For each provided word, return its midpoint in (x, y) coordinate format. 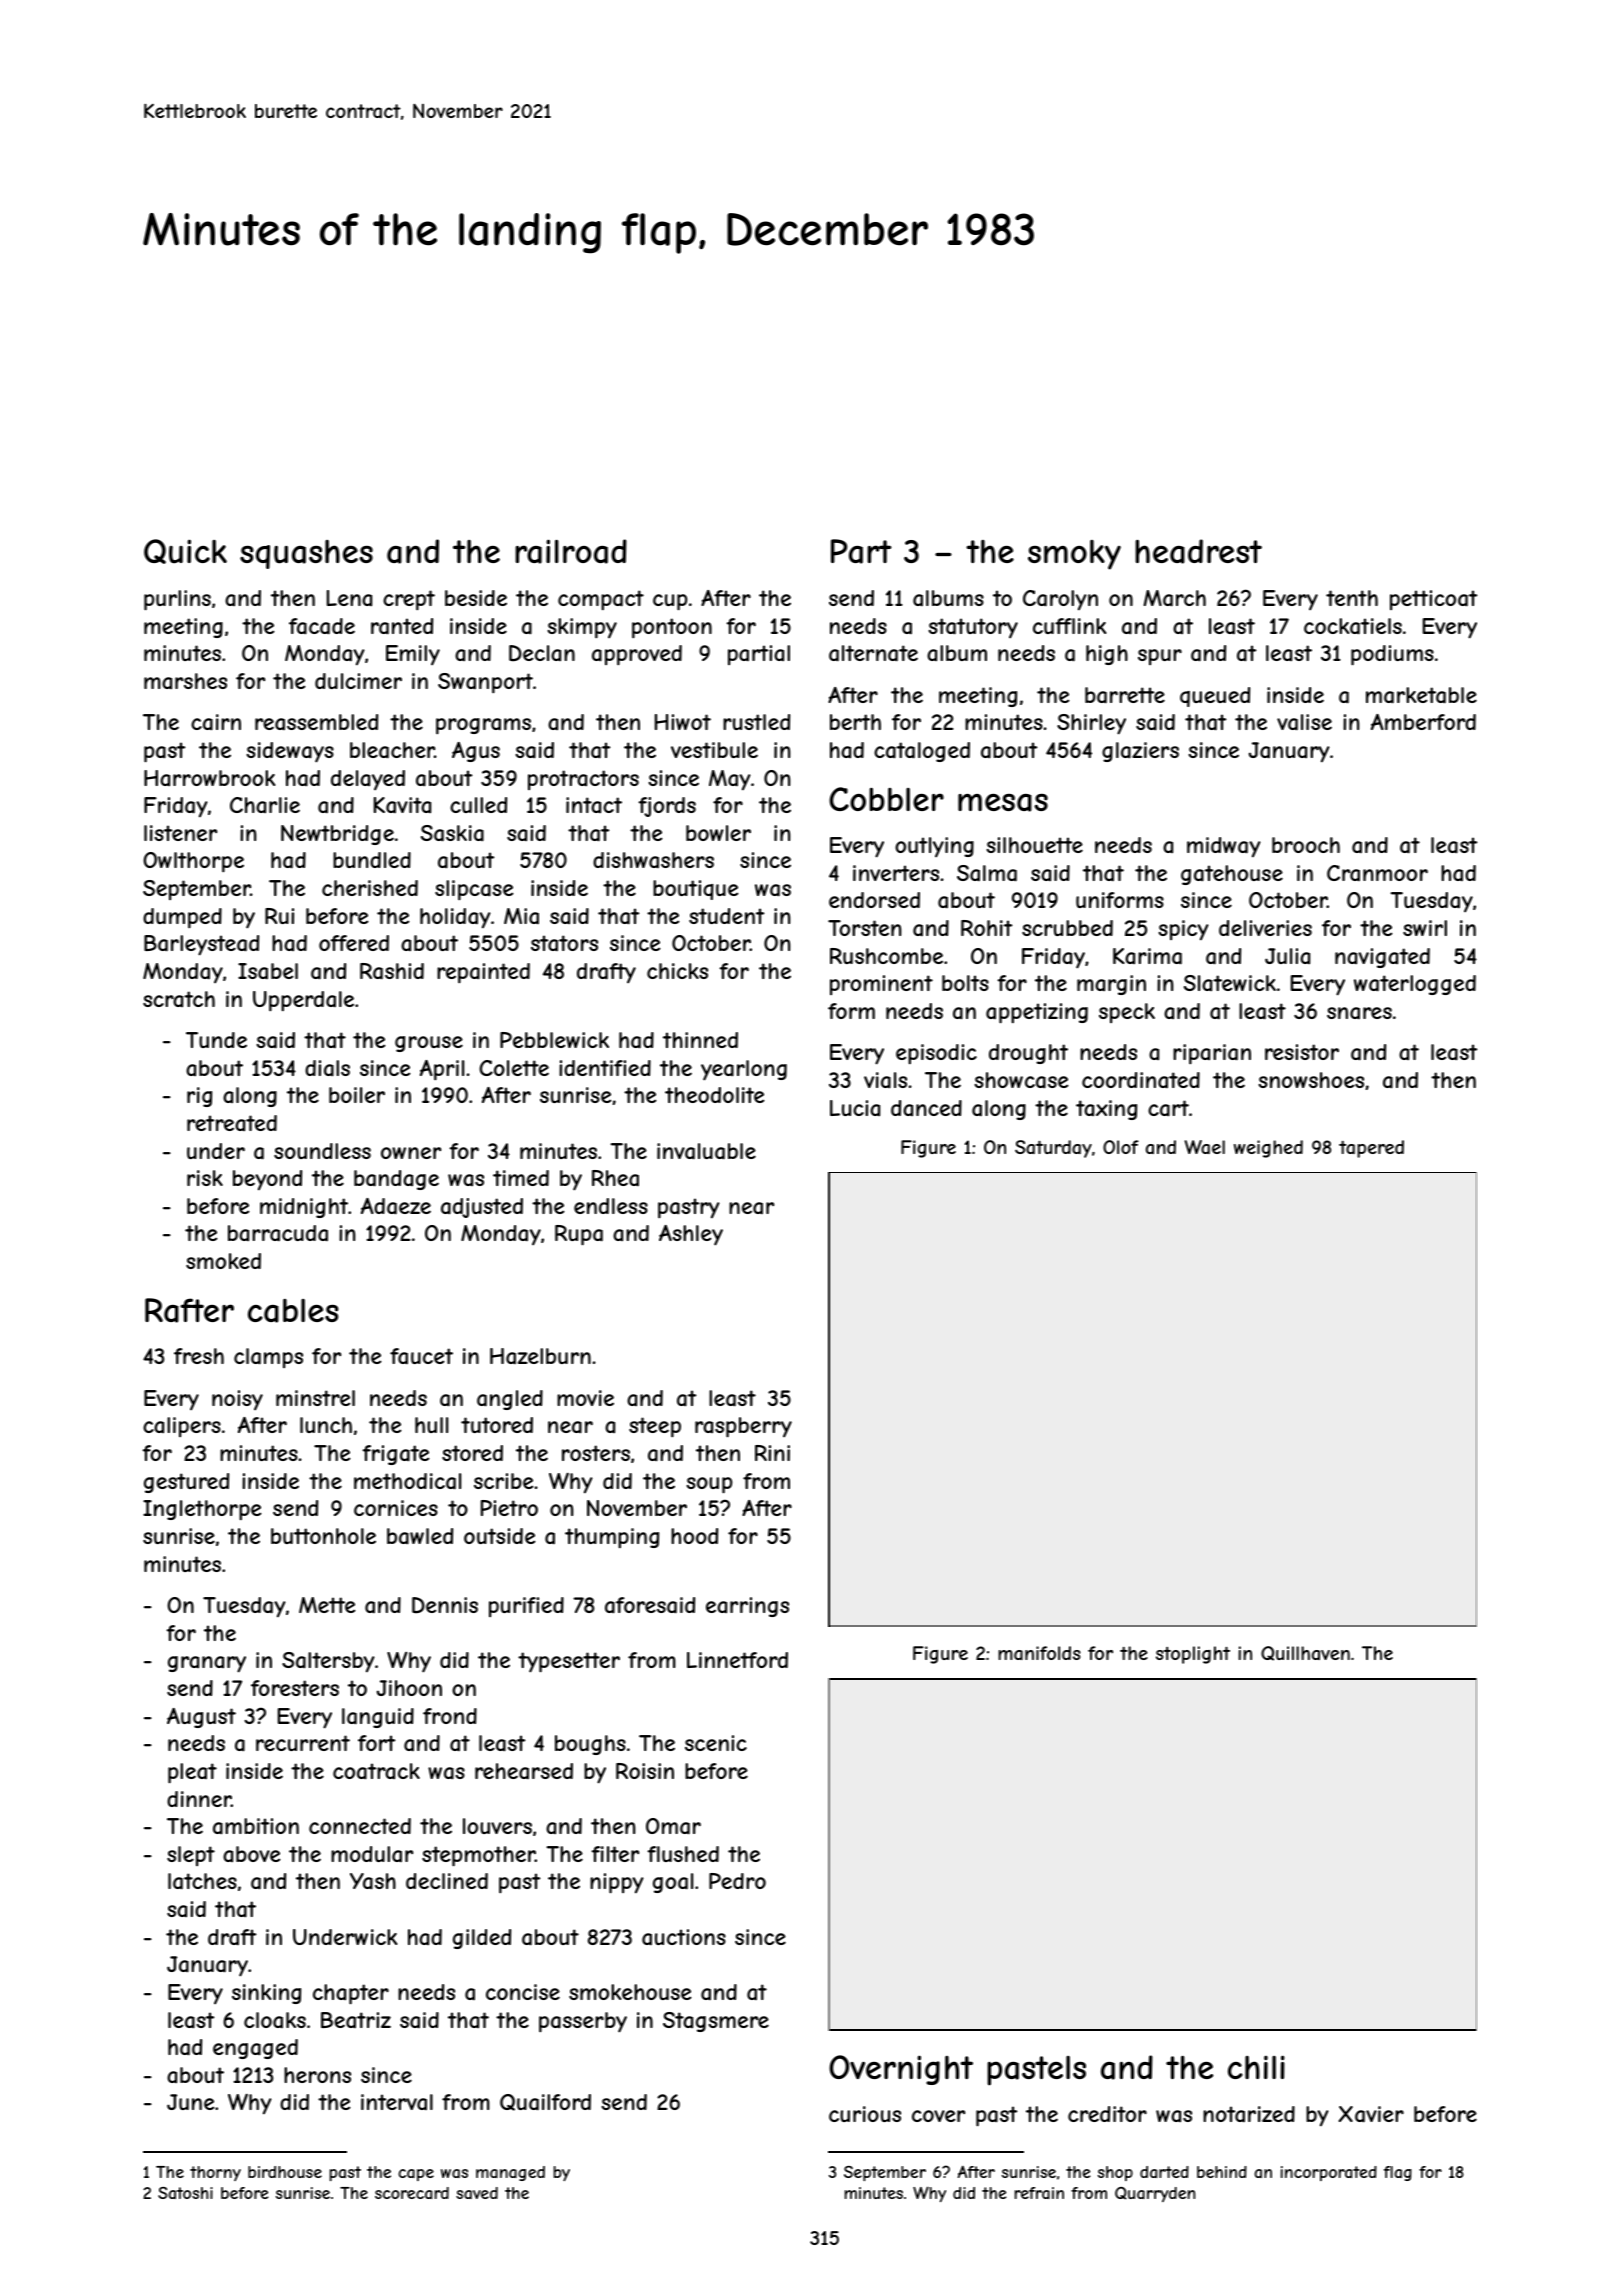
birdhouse (285, 2172)
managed (510, 2173)
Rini (772, 1453)
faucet (421, 1356)
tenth (1352, 598)
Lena (349, 598)
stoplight (1193, 1655)
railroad (571, 551)
